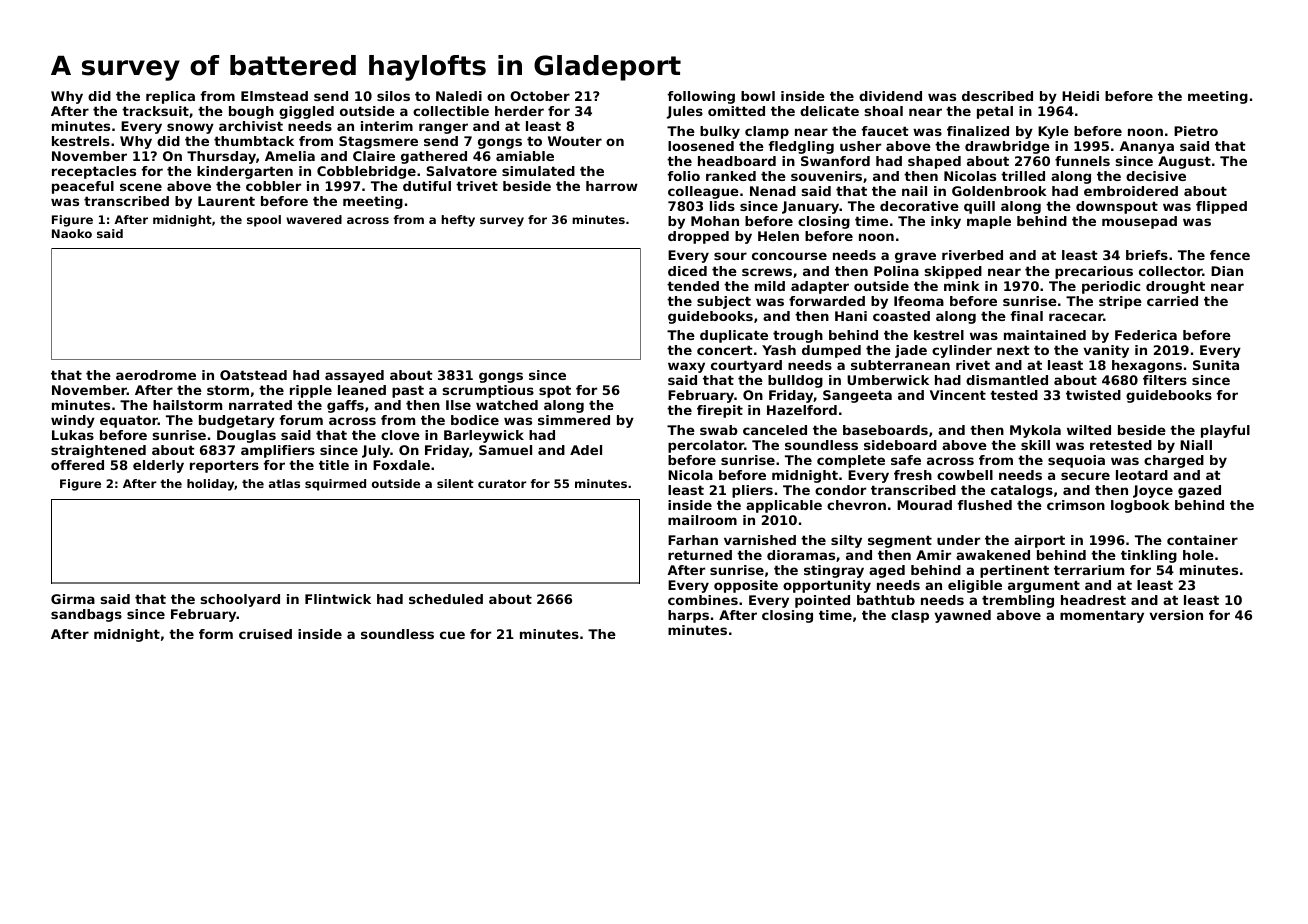  What do you see at coordinates (1147, 366) in the document?
I see `hexagons` at bounding box center [1147, 366].
